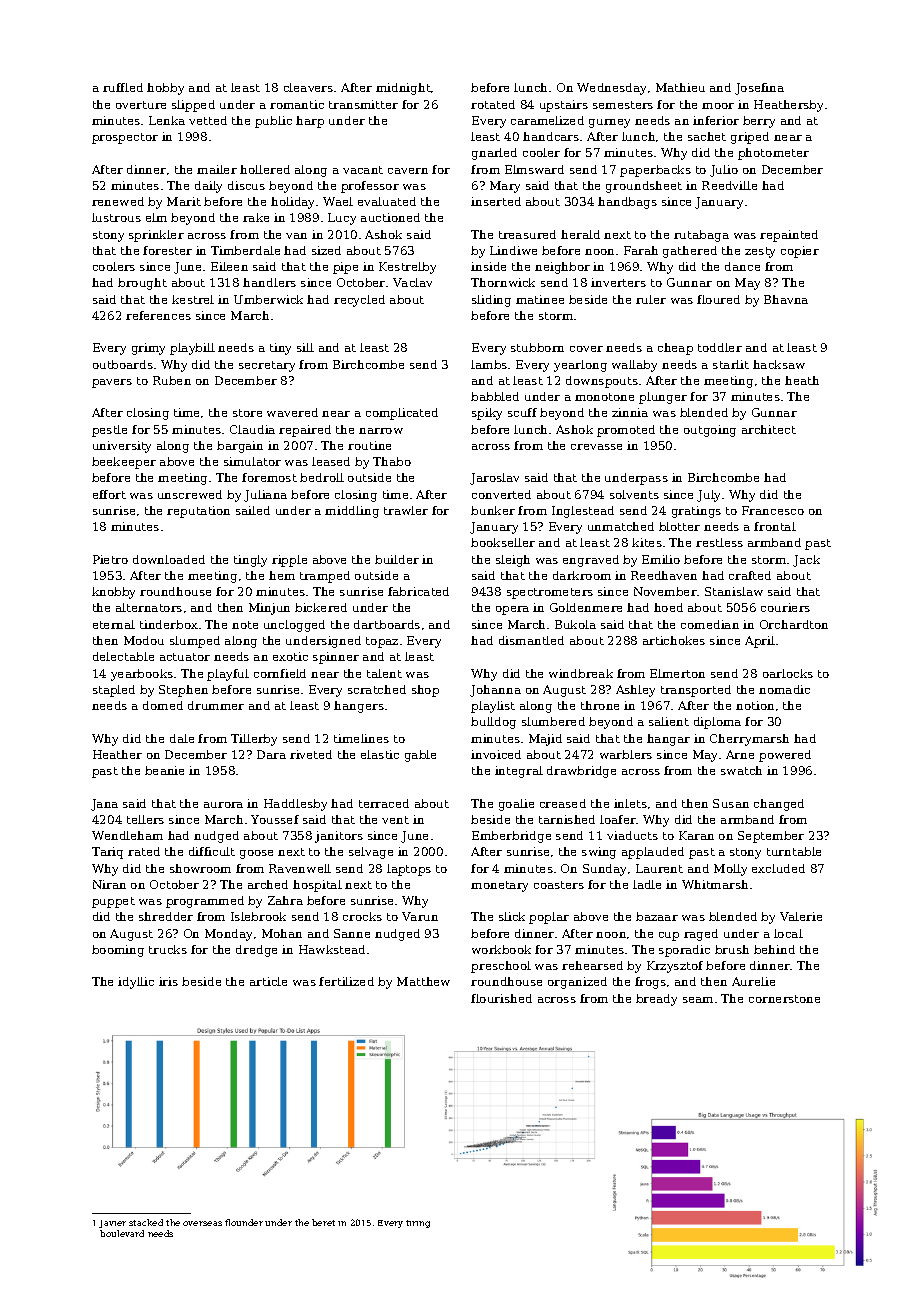 This page has height=1308, width=924. What do you see at coordinates (806, 561) in the page?
I see `Jack` at bounding box center [806, 561].
